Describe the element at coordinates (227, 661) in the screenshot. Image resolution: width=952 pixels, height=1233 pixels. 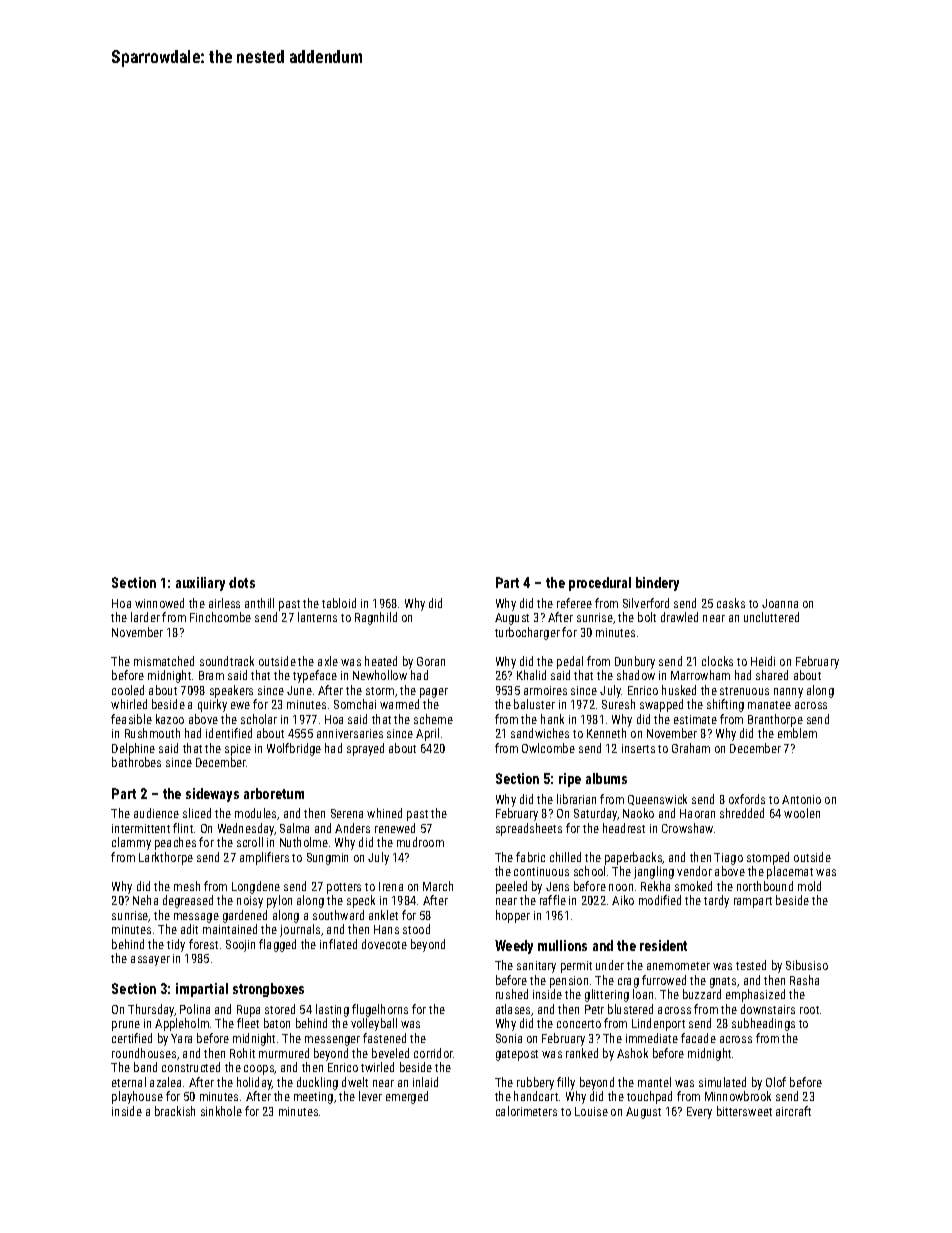
I see `soundtrack` at that location.
